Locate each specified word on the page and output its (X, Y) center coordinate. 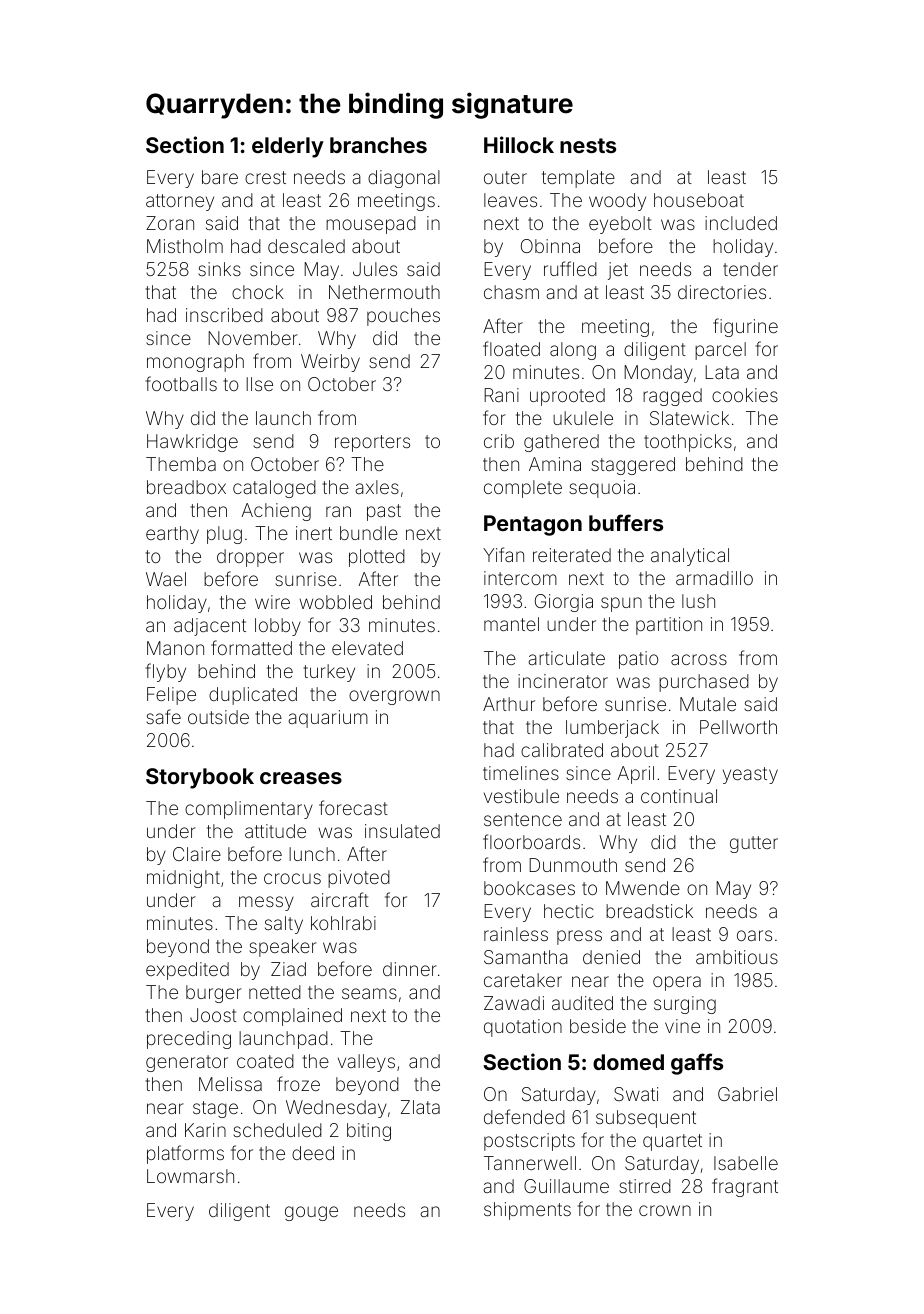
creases (301, 778)
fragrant (745, 1187)
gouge (311, 1213)
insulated (402, 831)
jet (618, 271)
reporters (372, 443)
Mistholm (185, 246)
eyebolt (620, 225)
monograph (195, 363)
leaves (510, 200)
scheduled (277, 1130)
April (635, 775)
